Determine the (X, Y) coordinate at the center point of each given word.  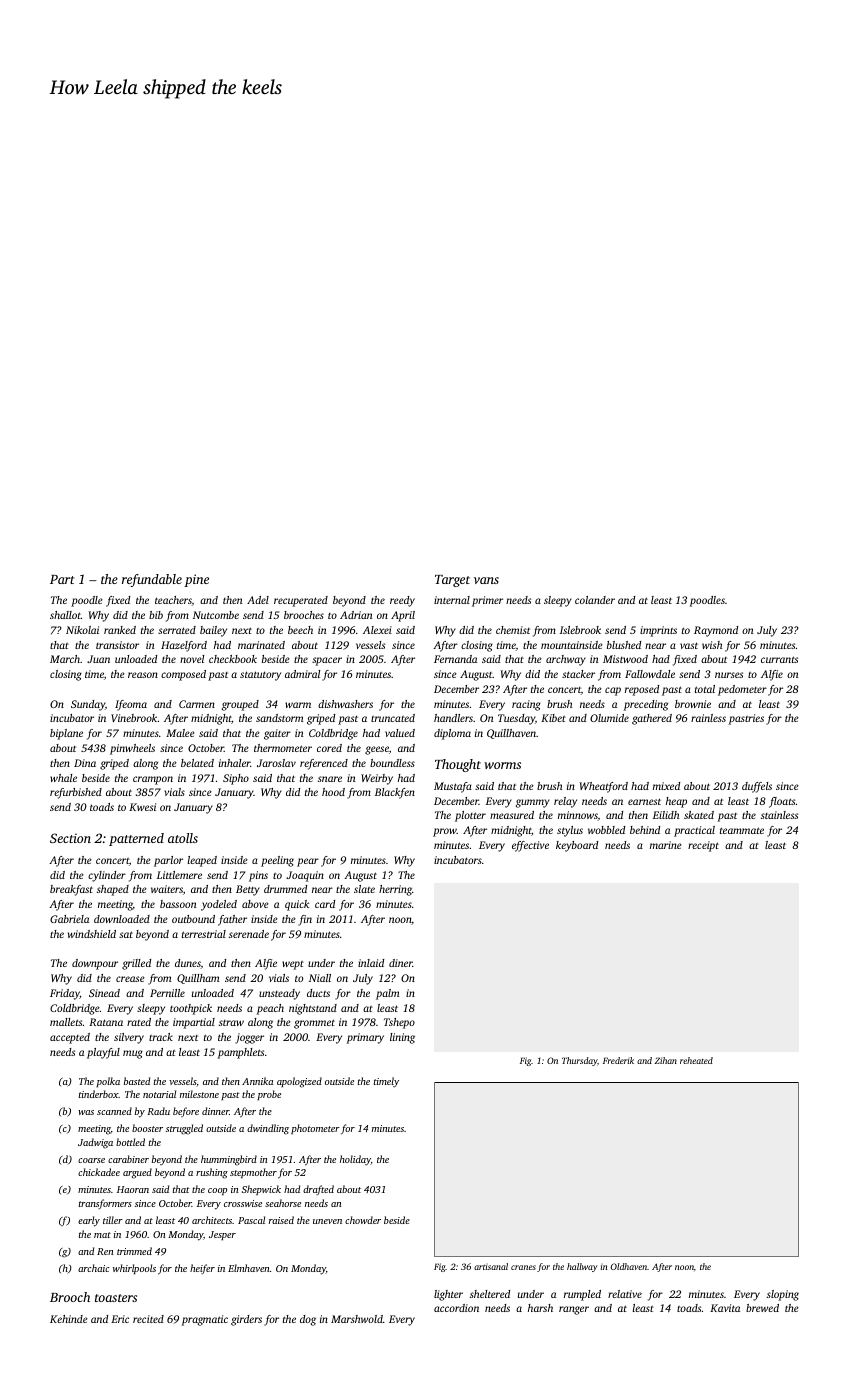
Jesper (222, 1235)
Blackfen (395, 793)
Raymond (716, 631)
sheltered (490, 1294)
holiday (355, 1160)
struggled (184, 1129)
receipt (703, 846)
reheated (696, 1060)
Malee (180, 733)
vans (486, 580)
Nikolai (82, 630)
